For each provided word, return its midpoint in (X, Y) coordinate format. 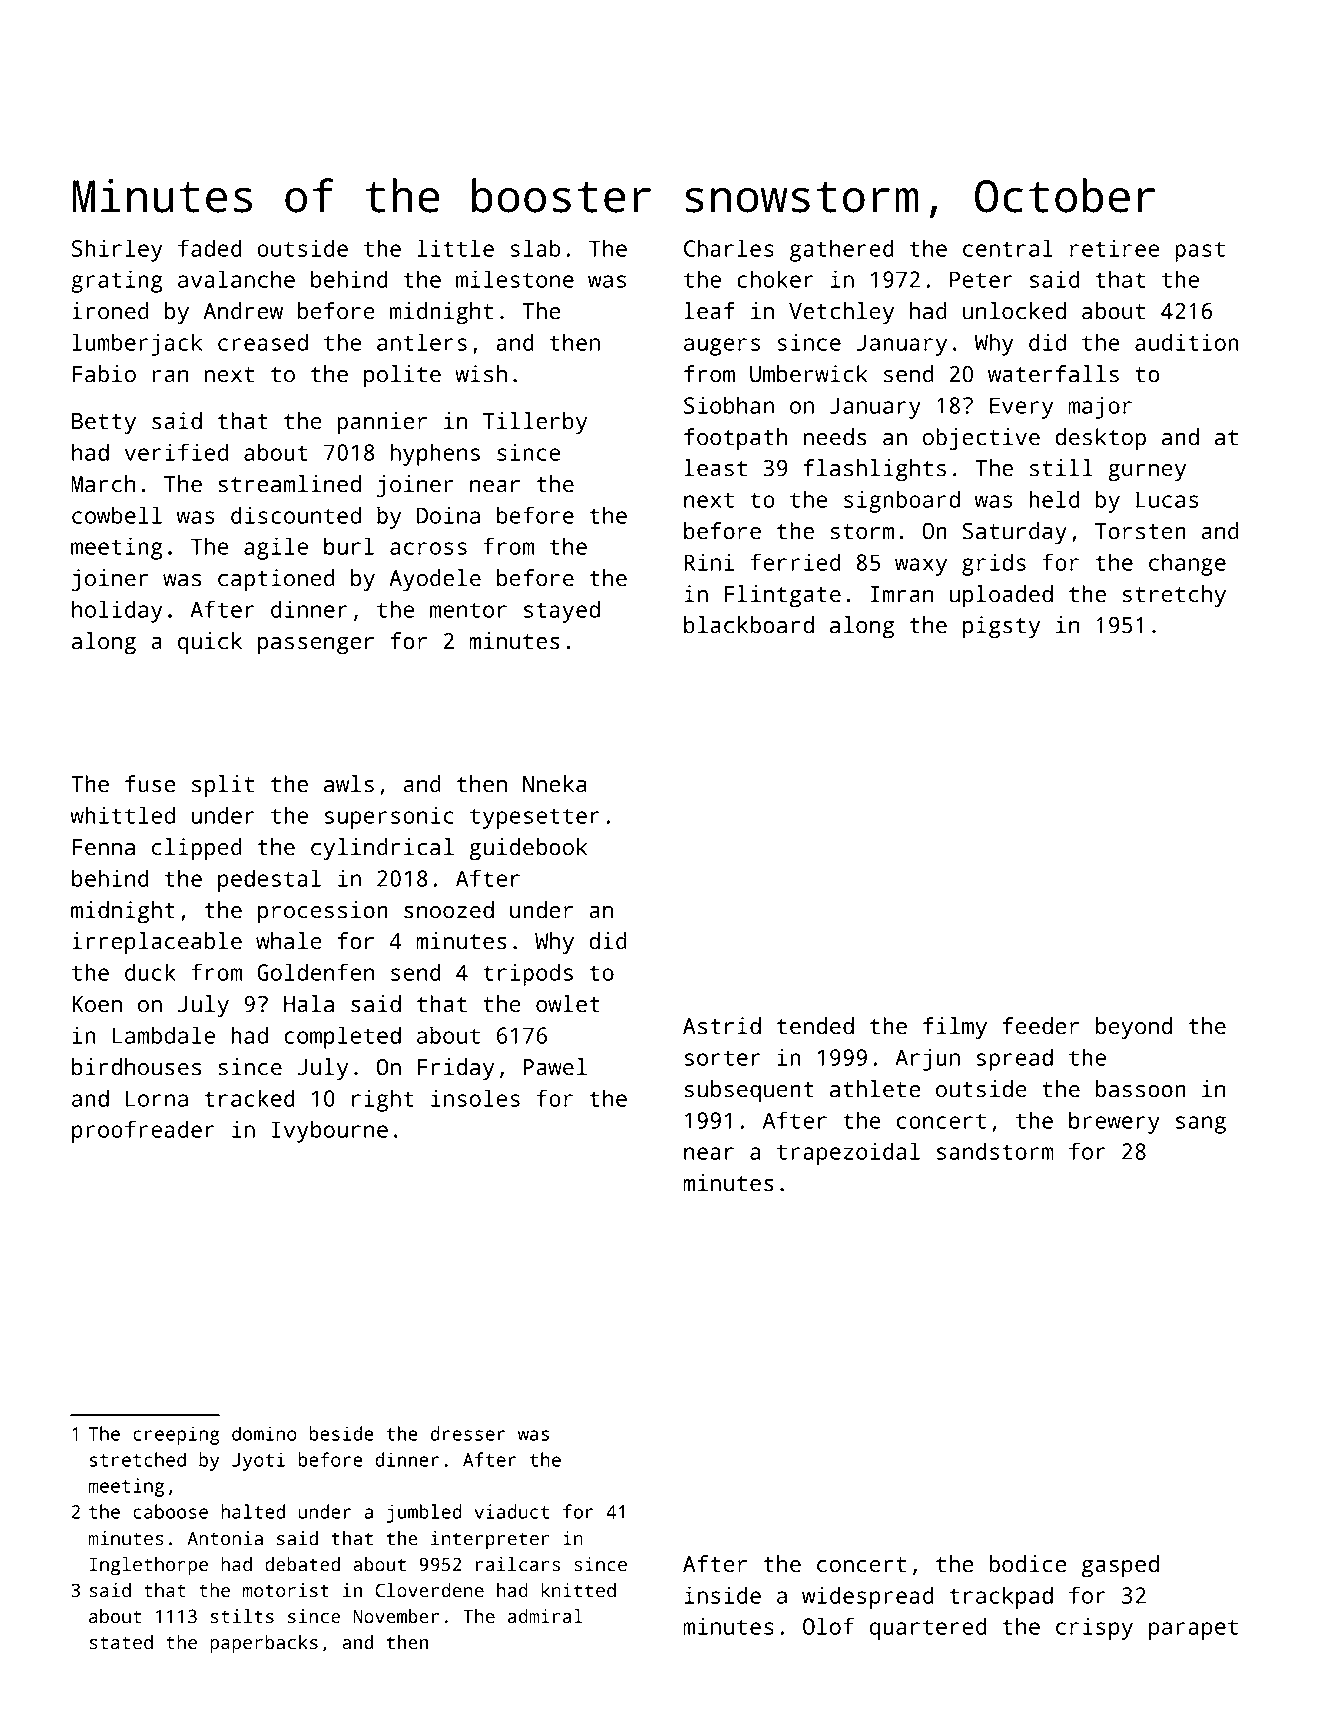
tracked (249, 1098)
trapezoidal (848, 1153)
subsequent (749, 1091)
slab (535, 248)
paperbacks (264, 1644)
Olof (828, 1626)
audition (1187, 342)
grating (117, 281)
